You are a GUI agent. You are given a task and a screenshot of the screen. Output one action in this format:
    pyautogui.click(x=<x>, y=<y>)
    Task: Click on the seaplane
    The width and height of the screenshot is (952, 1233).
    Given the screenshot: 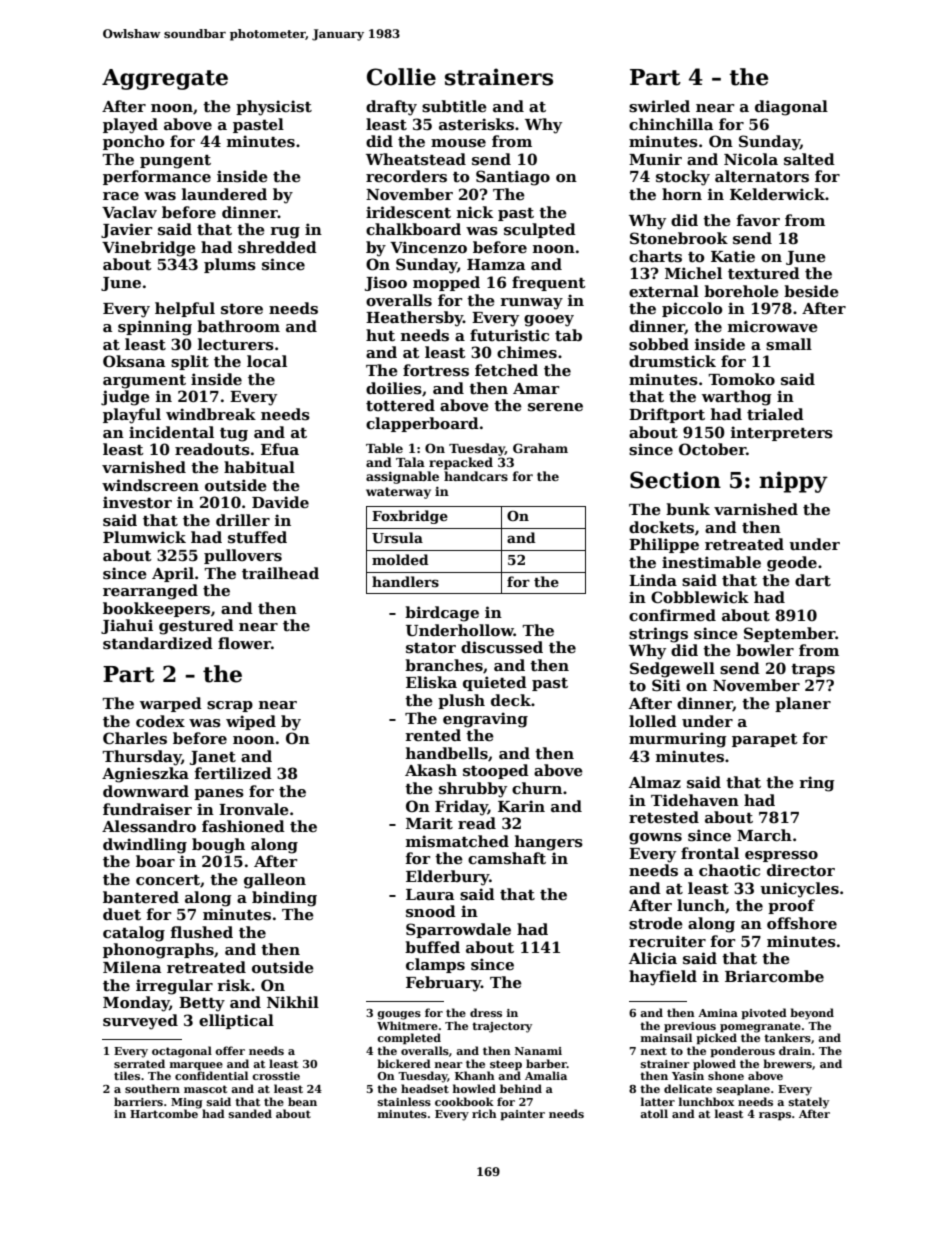 What is the action you would take?
    pyautogui.click(x=743, y=1090)
